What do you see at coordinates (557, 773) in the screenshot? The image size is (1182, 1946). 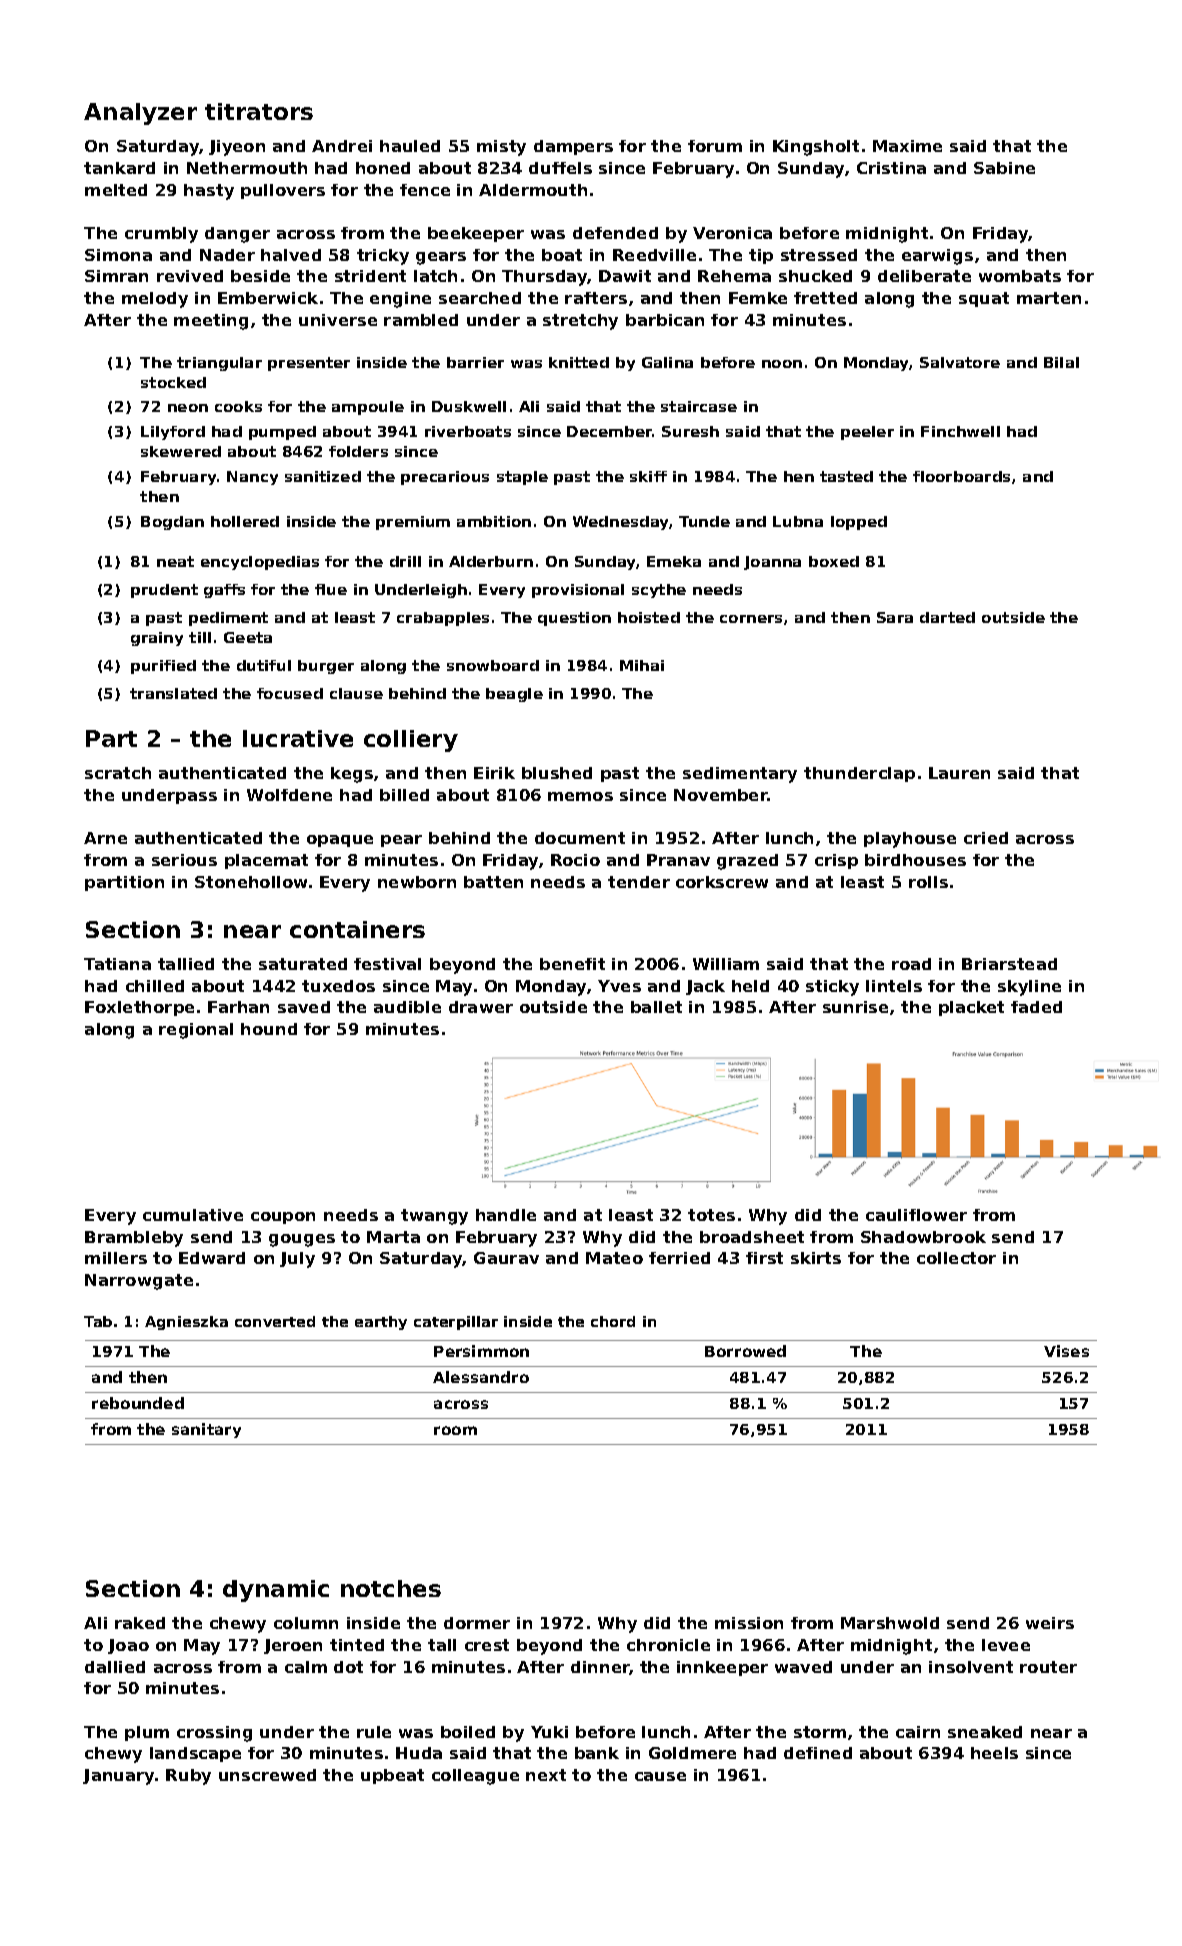 I see `blushed` at bounding box center [557, 773].
